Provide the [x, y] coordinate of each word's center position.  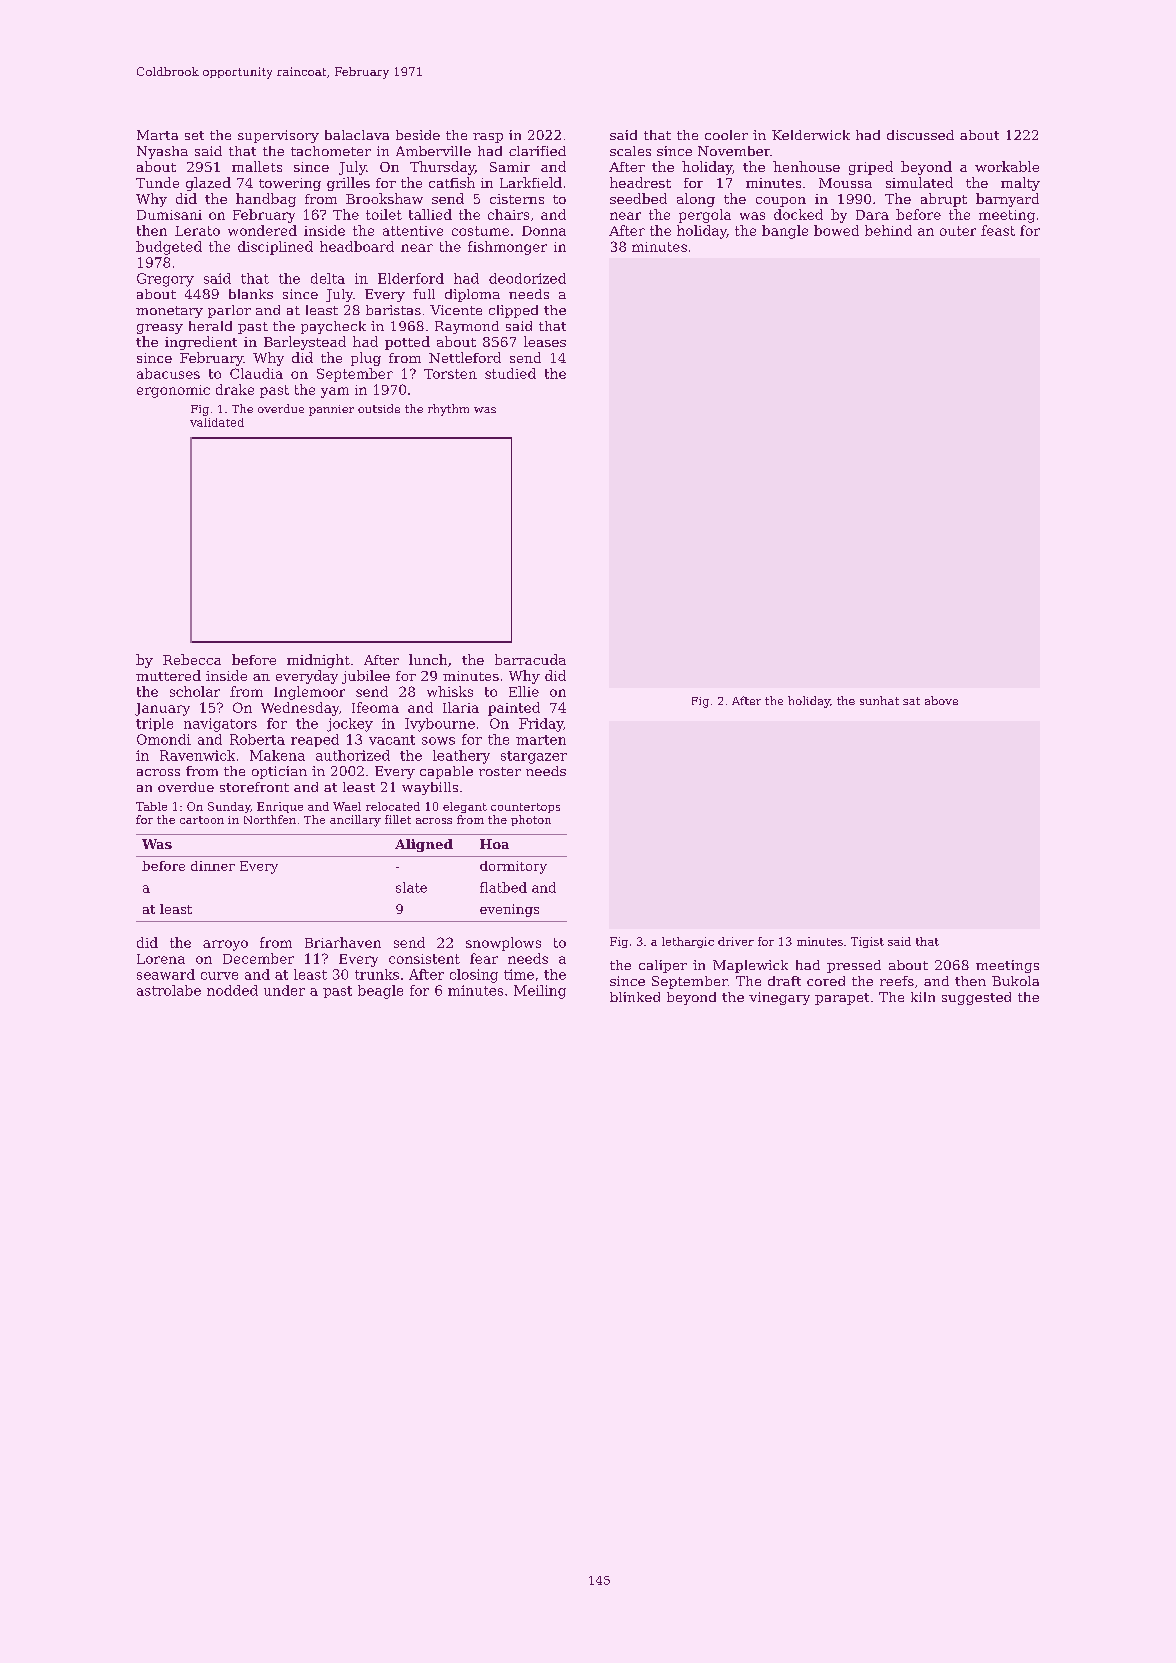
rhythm [448, 410]
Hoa [494, 844]
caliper [663, 966]
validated [217, 422]
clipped [513, 311]
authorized [353, 755]
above [941, 700]
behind [888, 230]
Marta [157, 135]
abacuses [168, 373]
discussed [920, 135]
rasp [488, 138]
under [284, 990]
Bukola [1015, 981]
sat [911, 701]
